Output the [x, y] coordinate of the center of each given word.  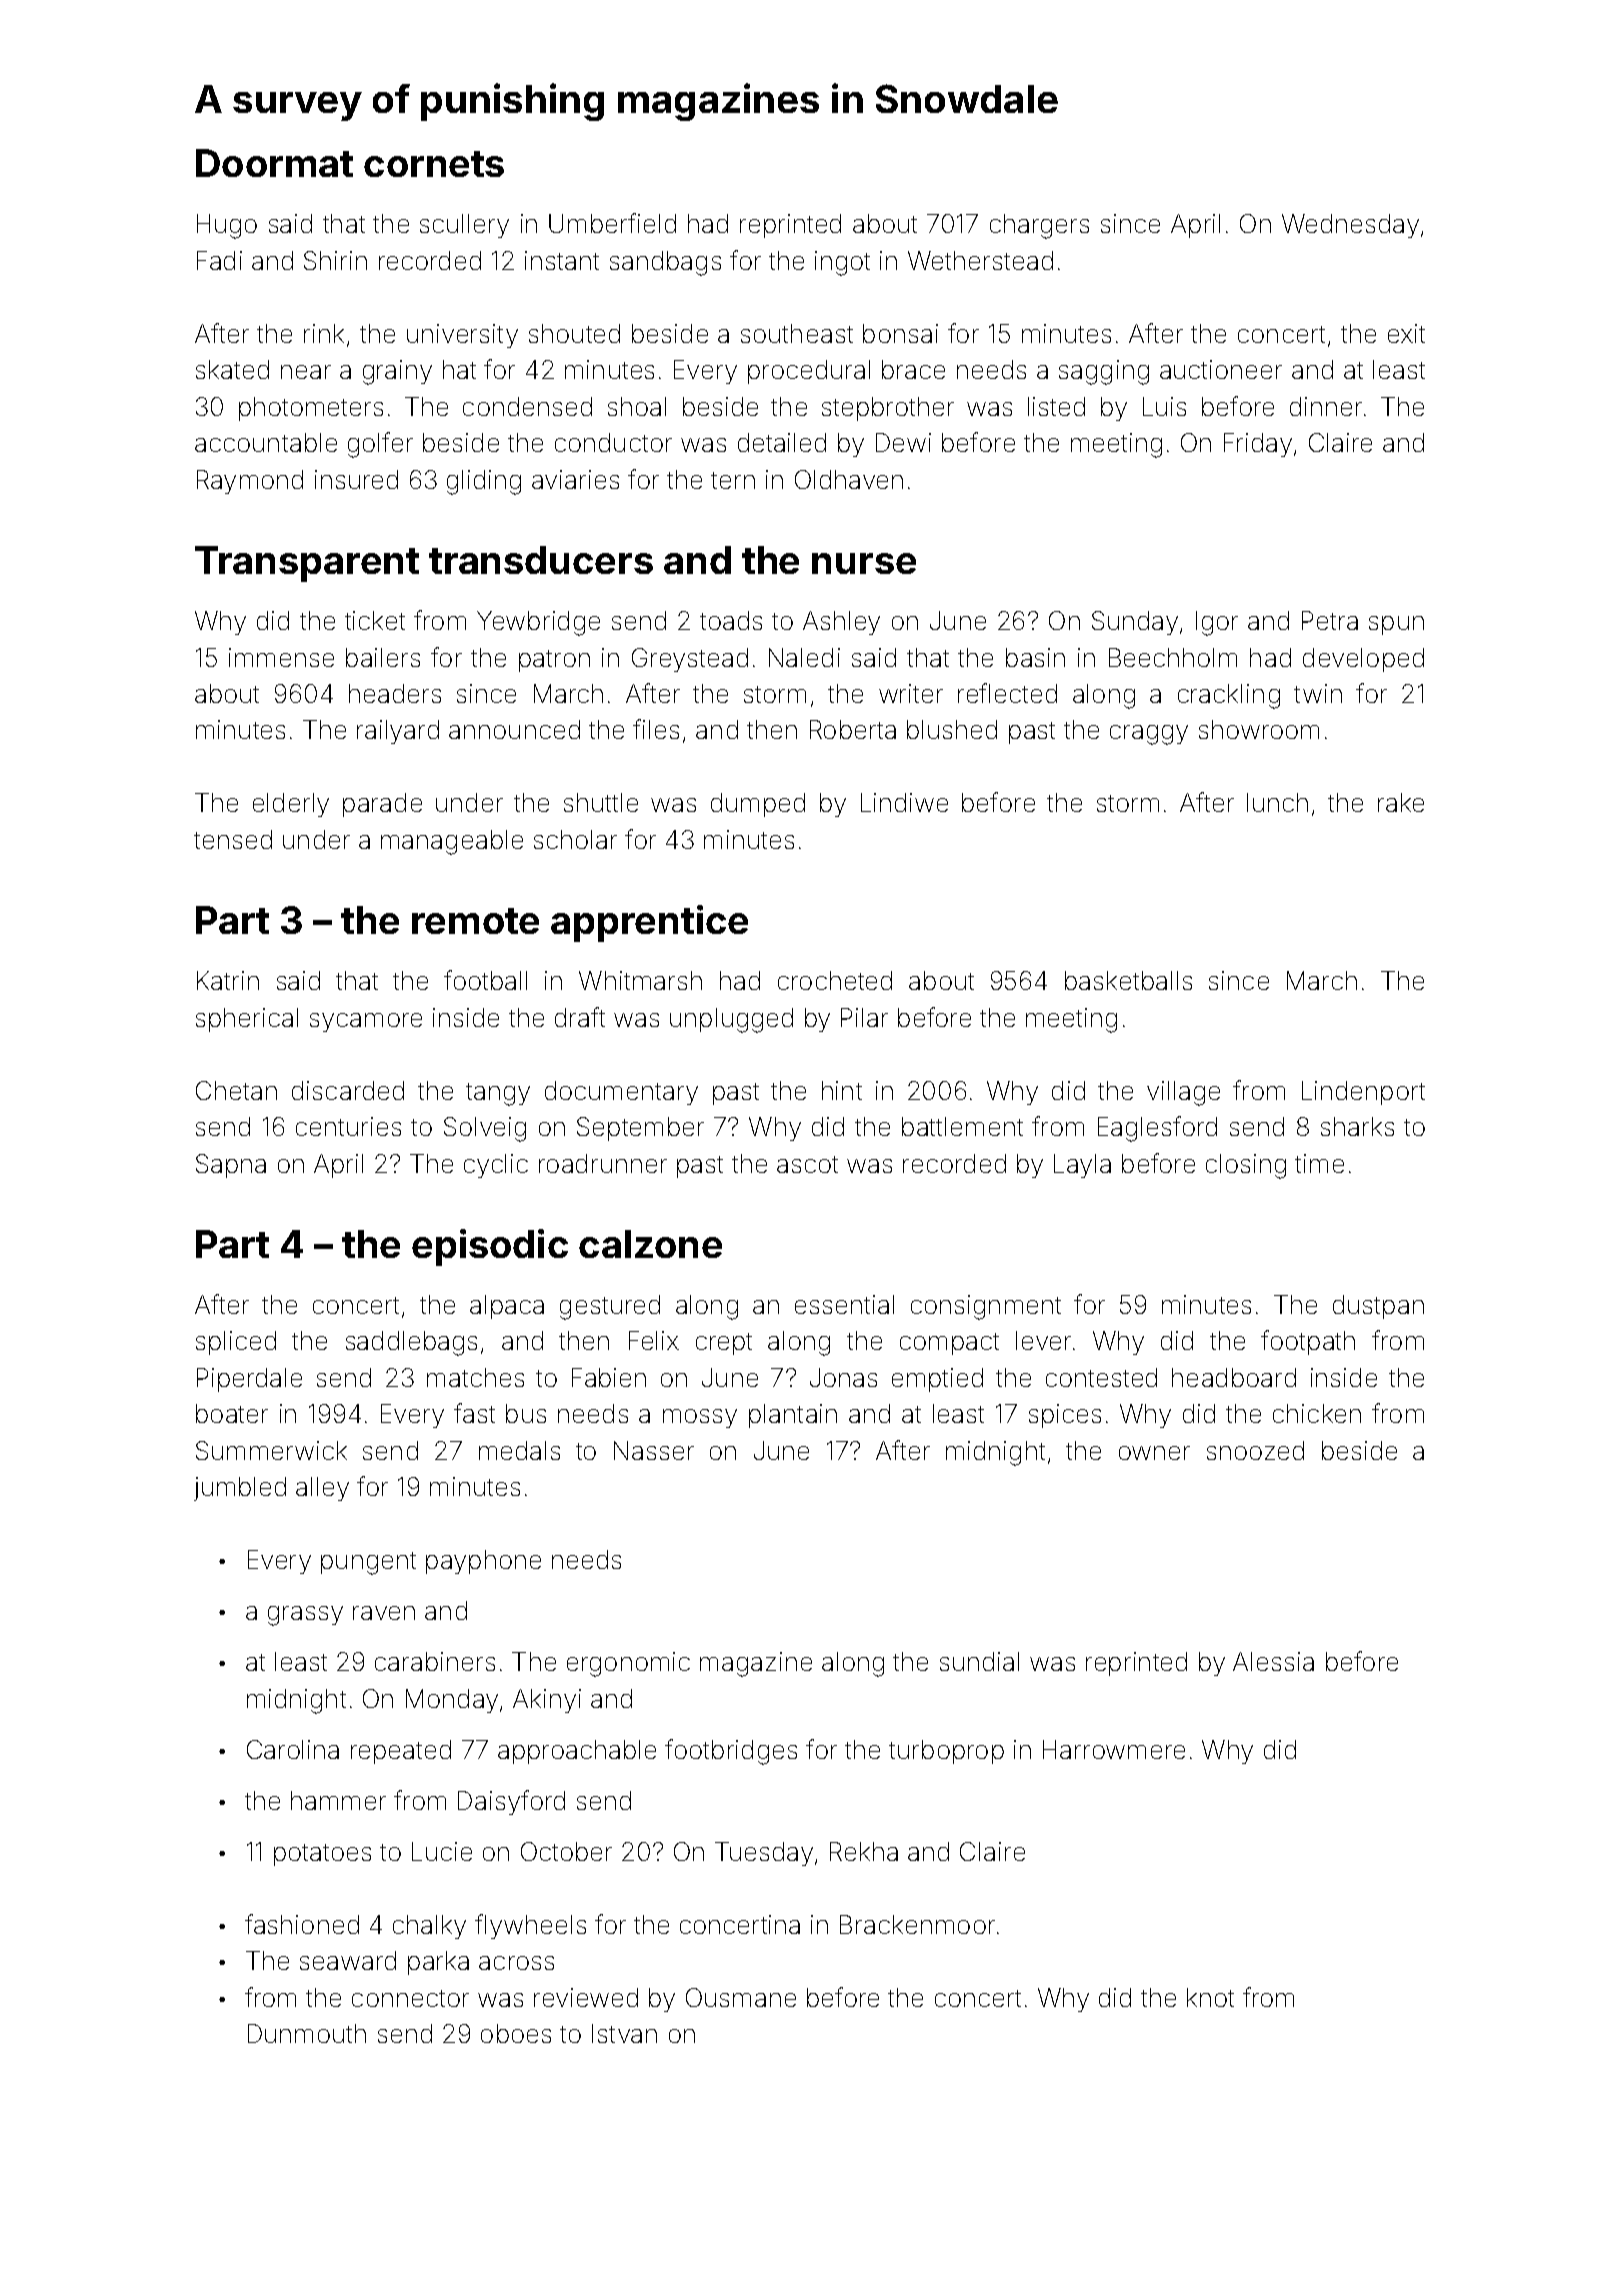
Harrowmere [1114, 1749]
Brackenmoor [917, 1924]
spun [1396, 625]
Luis [1164, 406]
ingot [842, 263]
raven [384, 1613]
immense [281, 657]
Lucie [442, 1851]
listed [1056, 406]
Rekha [864, 1851]
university [462, 336]
